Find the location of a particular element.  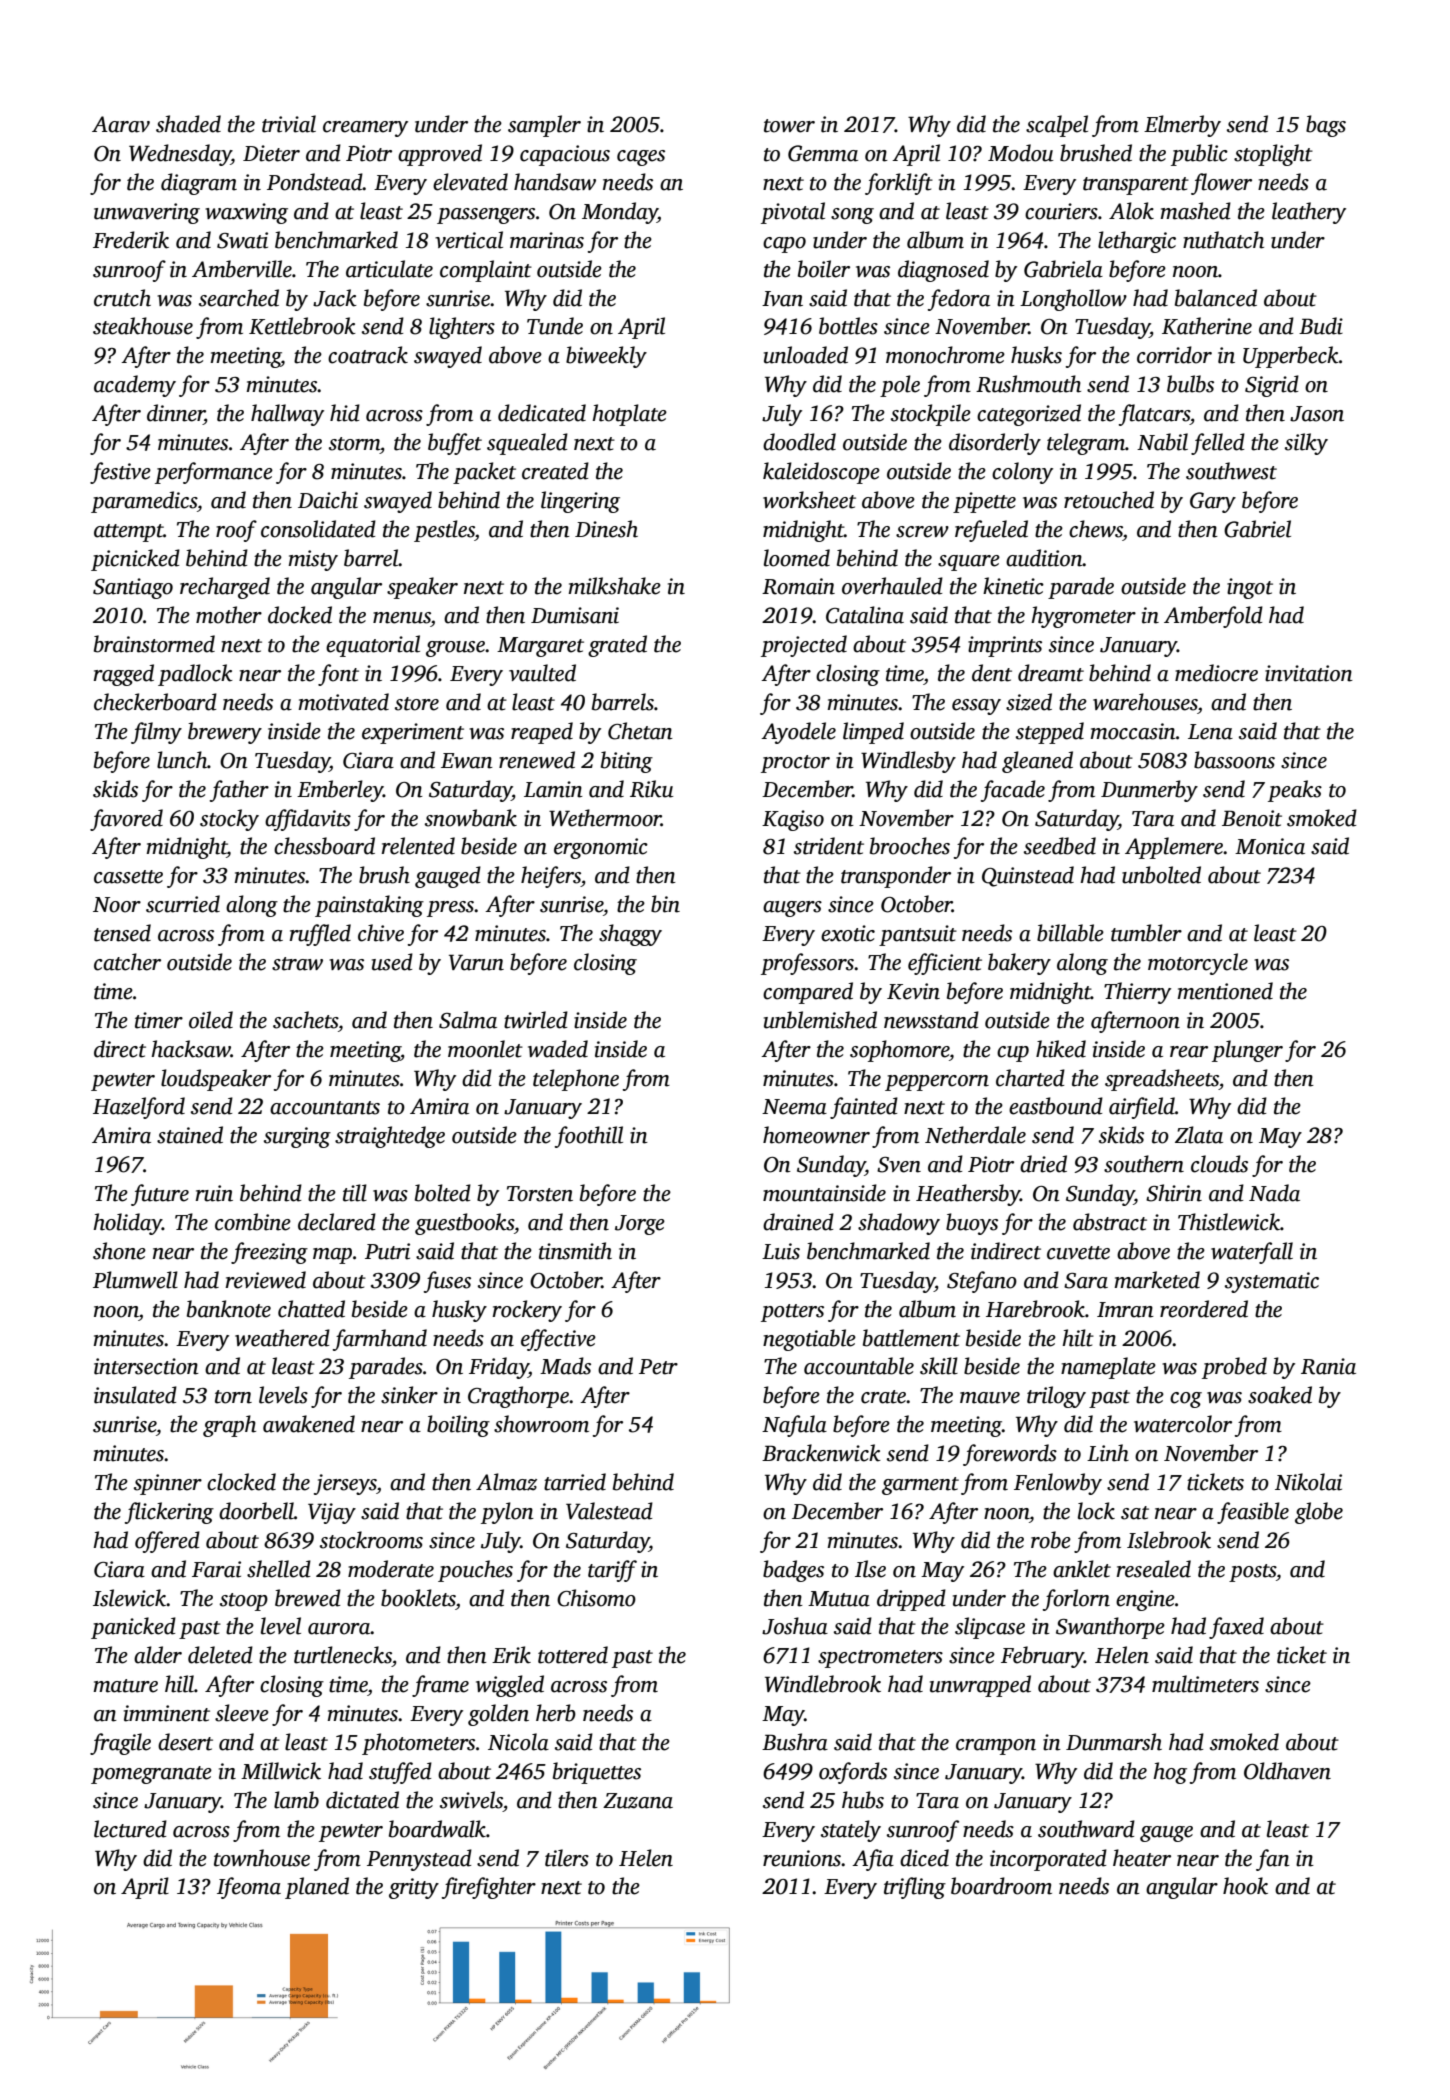

Quinstead is located at coordinates (1028, 876).
